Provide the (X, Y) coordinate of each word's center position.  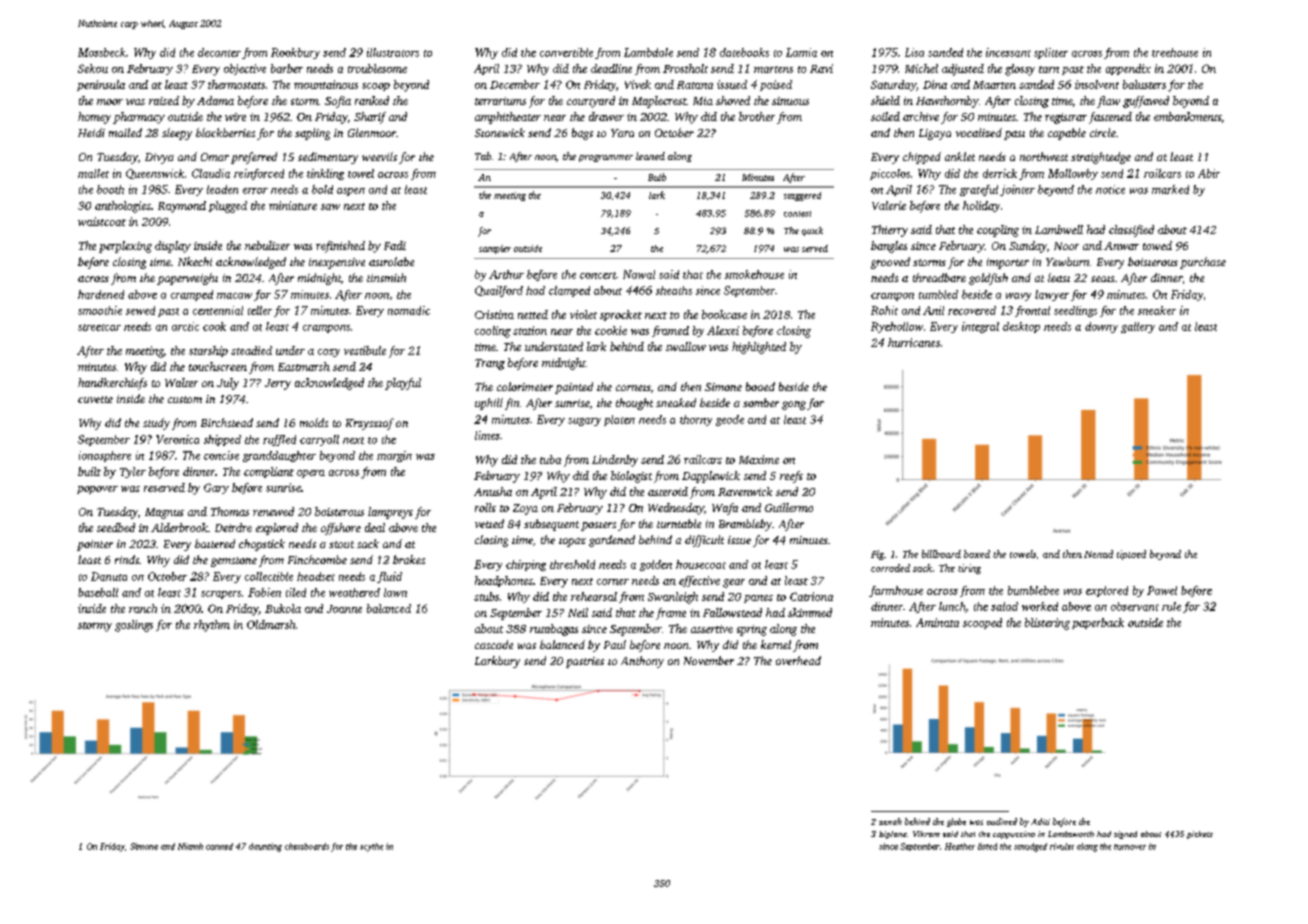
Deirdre (233, 527)
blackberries (225, 132)
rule (1171, 606)
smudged (1030, 847)
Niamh (190, 846)
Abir (1209, 173)
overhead (798, 660)
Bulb (657, 177)
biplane (893, 835)
